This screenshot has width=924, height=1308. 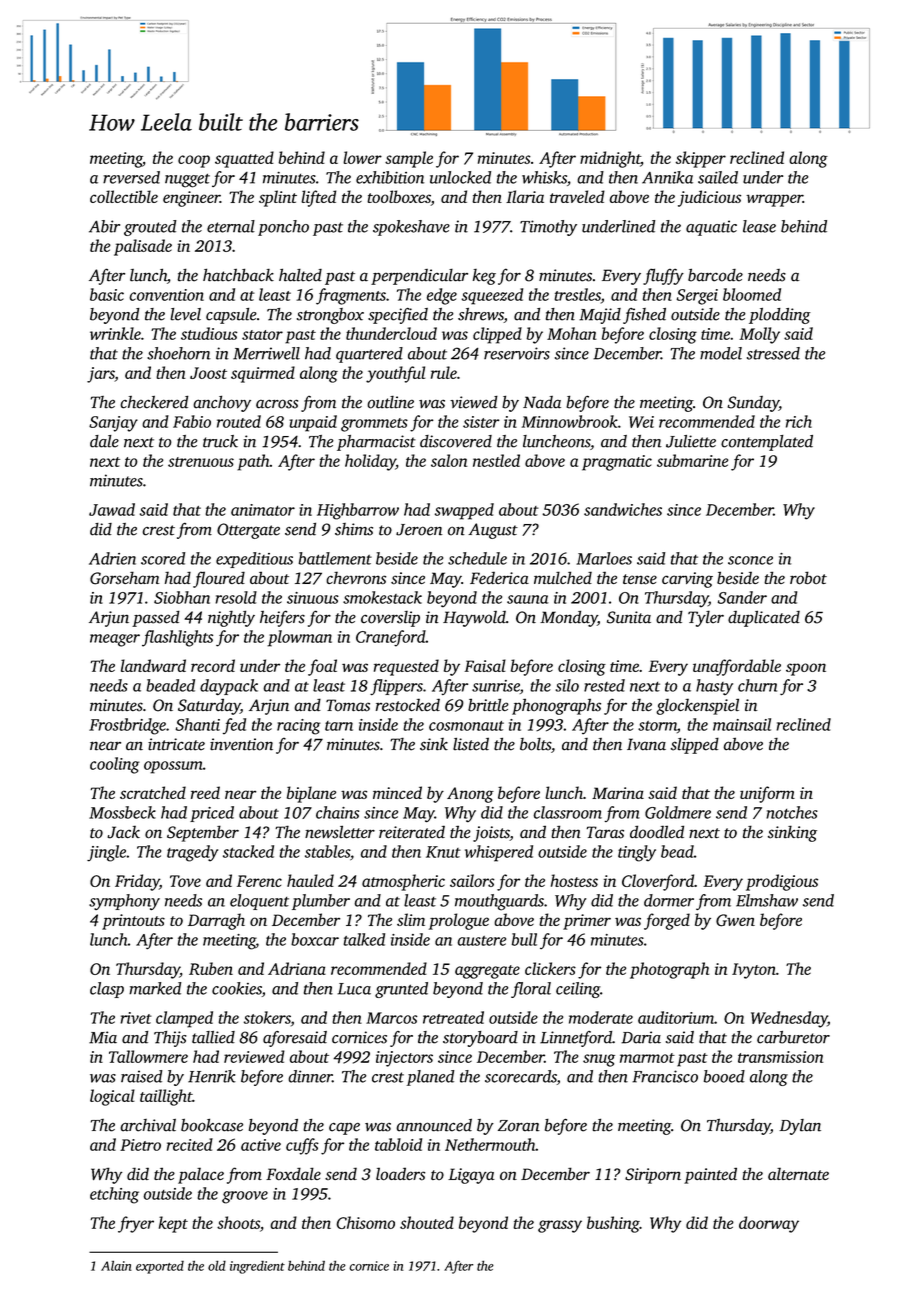 What do you see at coordinates (362, 157) in the screenshot?
I see `lower` at bounding box center [362, 157].
